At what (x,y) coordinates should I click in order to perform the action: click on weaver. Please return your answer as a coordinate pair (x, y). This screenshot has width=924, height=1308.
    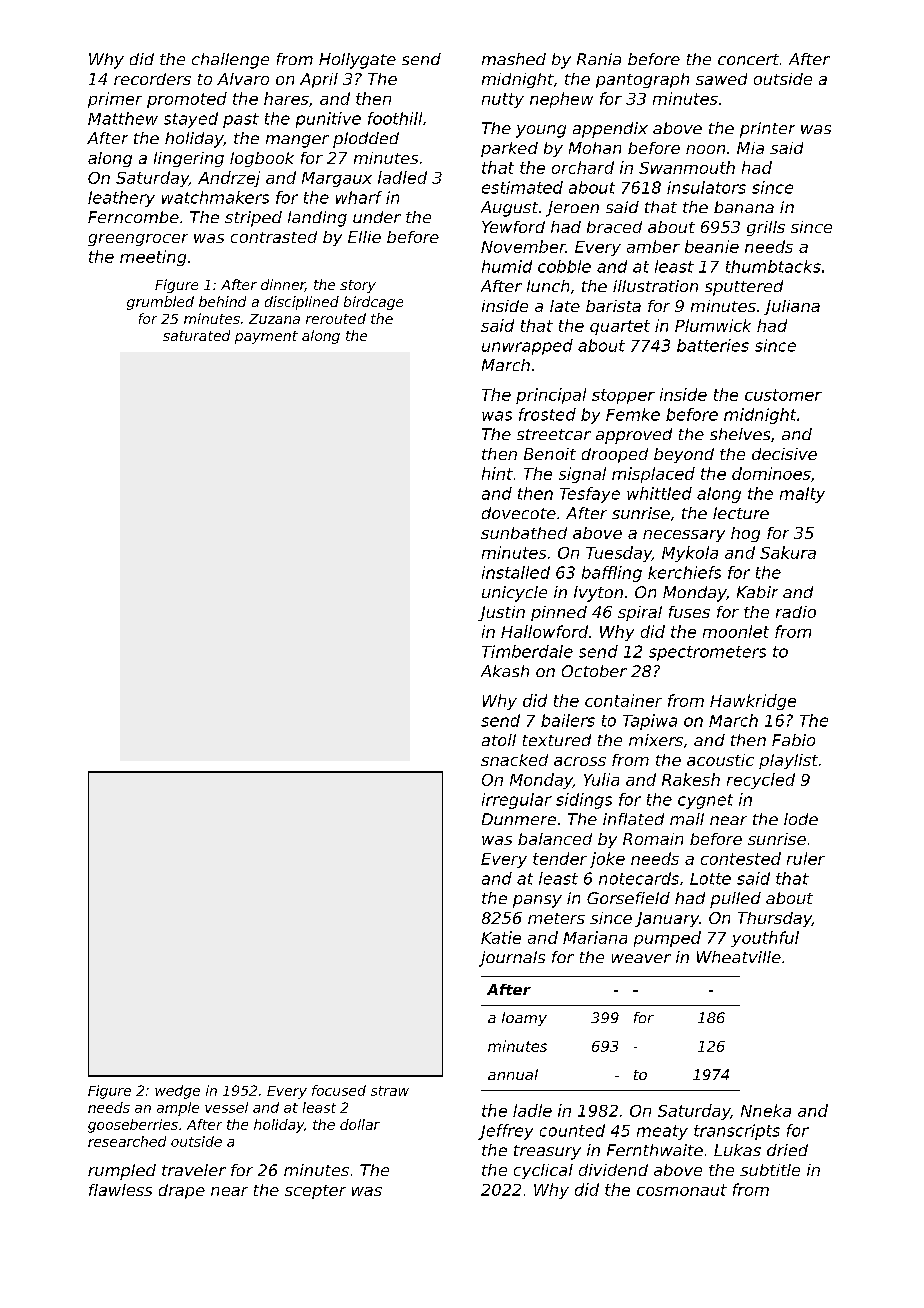
    Looking at the image, I should click on (641, 958).
